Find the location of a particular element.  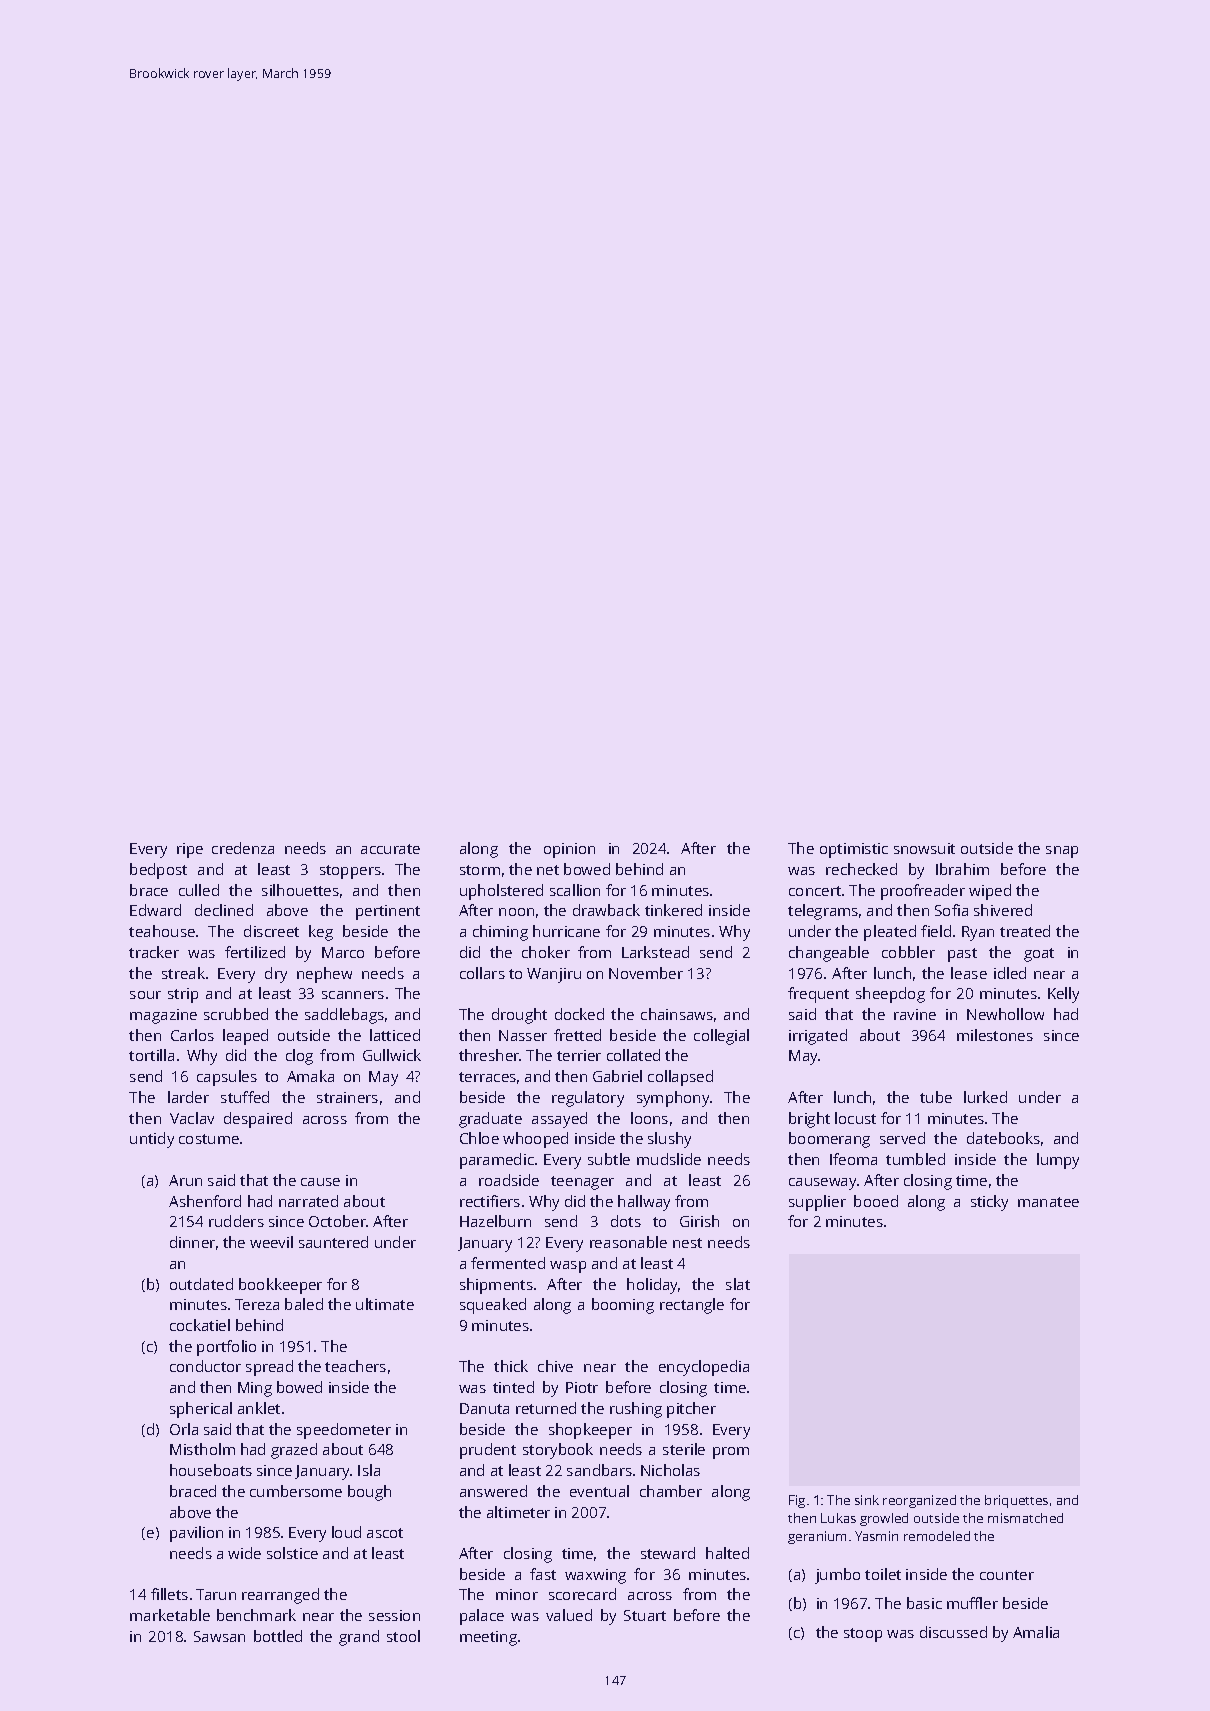

pitcher is located at coordinates (691, 1410).
